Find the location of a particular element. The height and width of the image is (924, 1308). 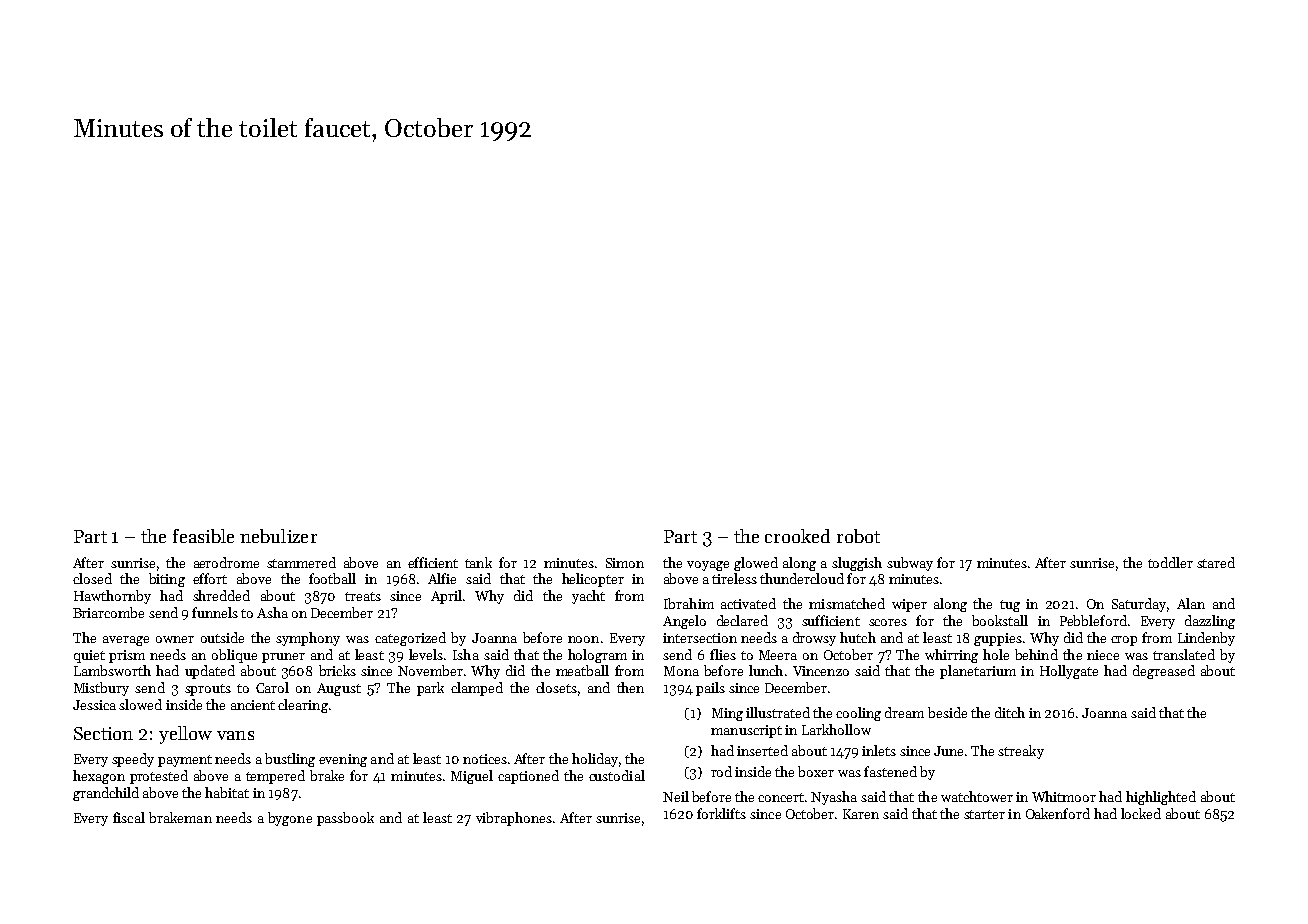

bookstall is located at coordinates (1000, 620).
